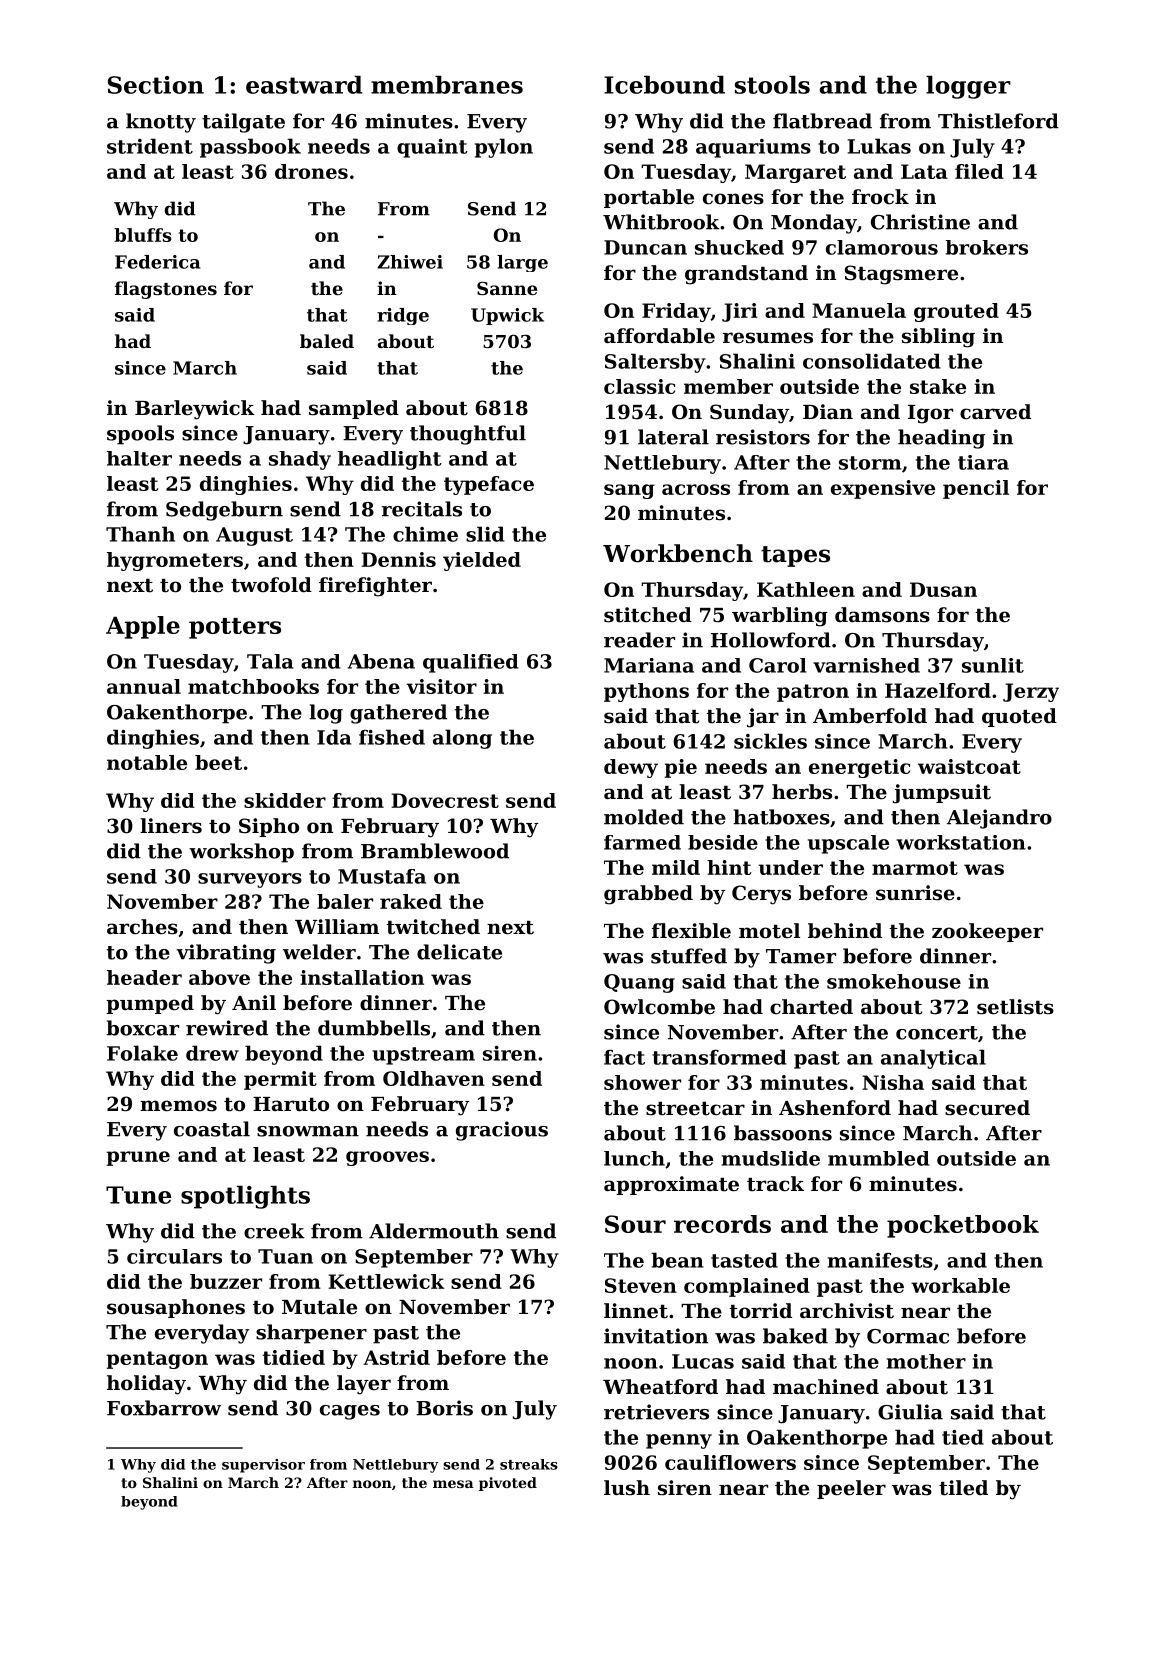  What do you see at coordinates (880, 1260) in the image?
I see `manifests` at bounding box center [880, 1260].
